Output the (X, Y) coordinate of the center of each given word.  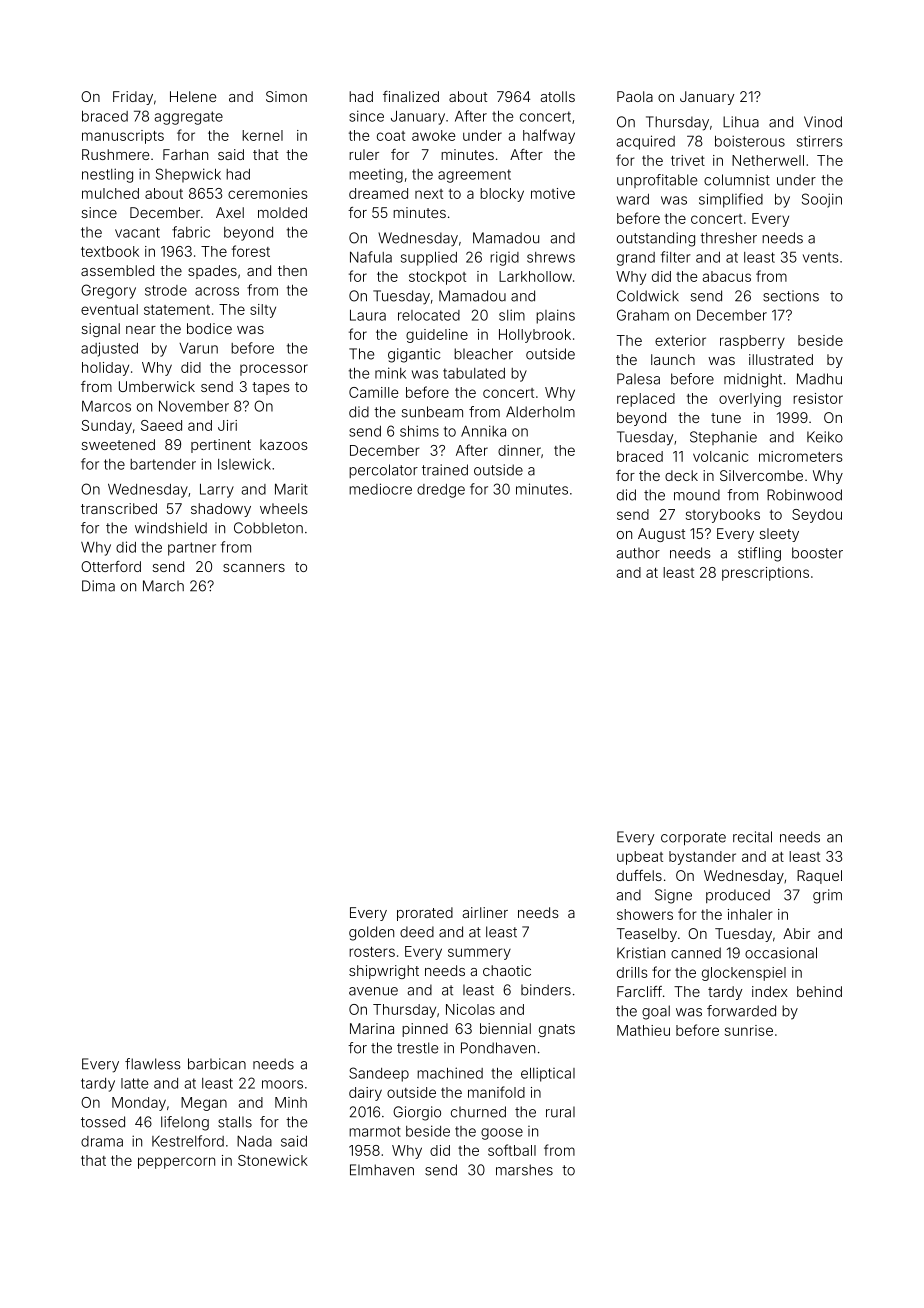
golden (371, 933)
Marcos (106, 406)
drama (102, 1141)
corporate (693, 839)
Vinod (823, 122)
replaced (646, 400)
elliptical (548, 1074)
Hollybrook (535, 336)
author (638, 553)
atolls (557, 96)
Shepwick (188, 175)
